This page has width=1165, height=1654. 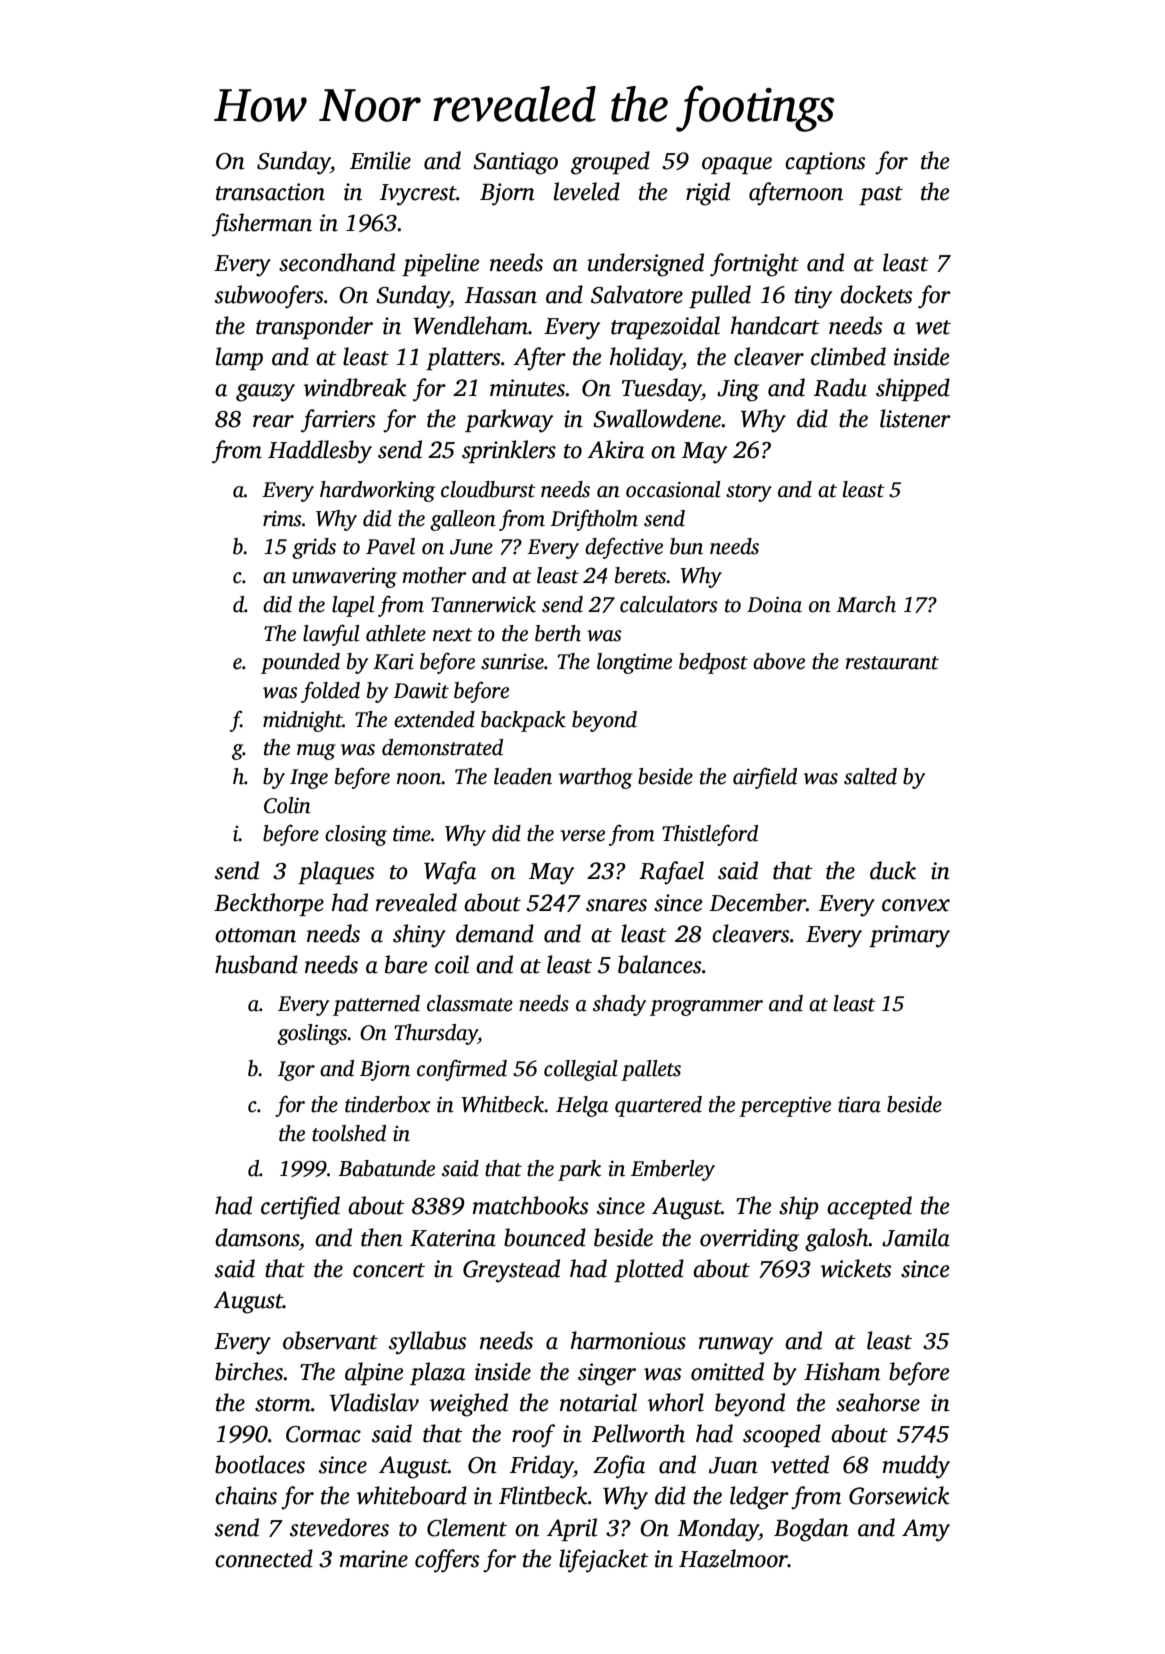 I want to click on captions, so click(x=825, y=163).
